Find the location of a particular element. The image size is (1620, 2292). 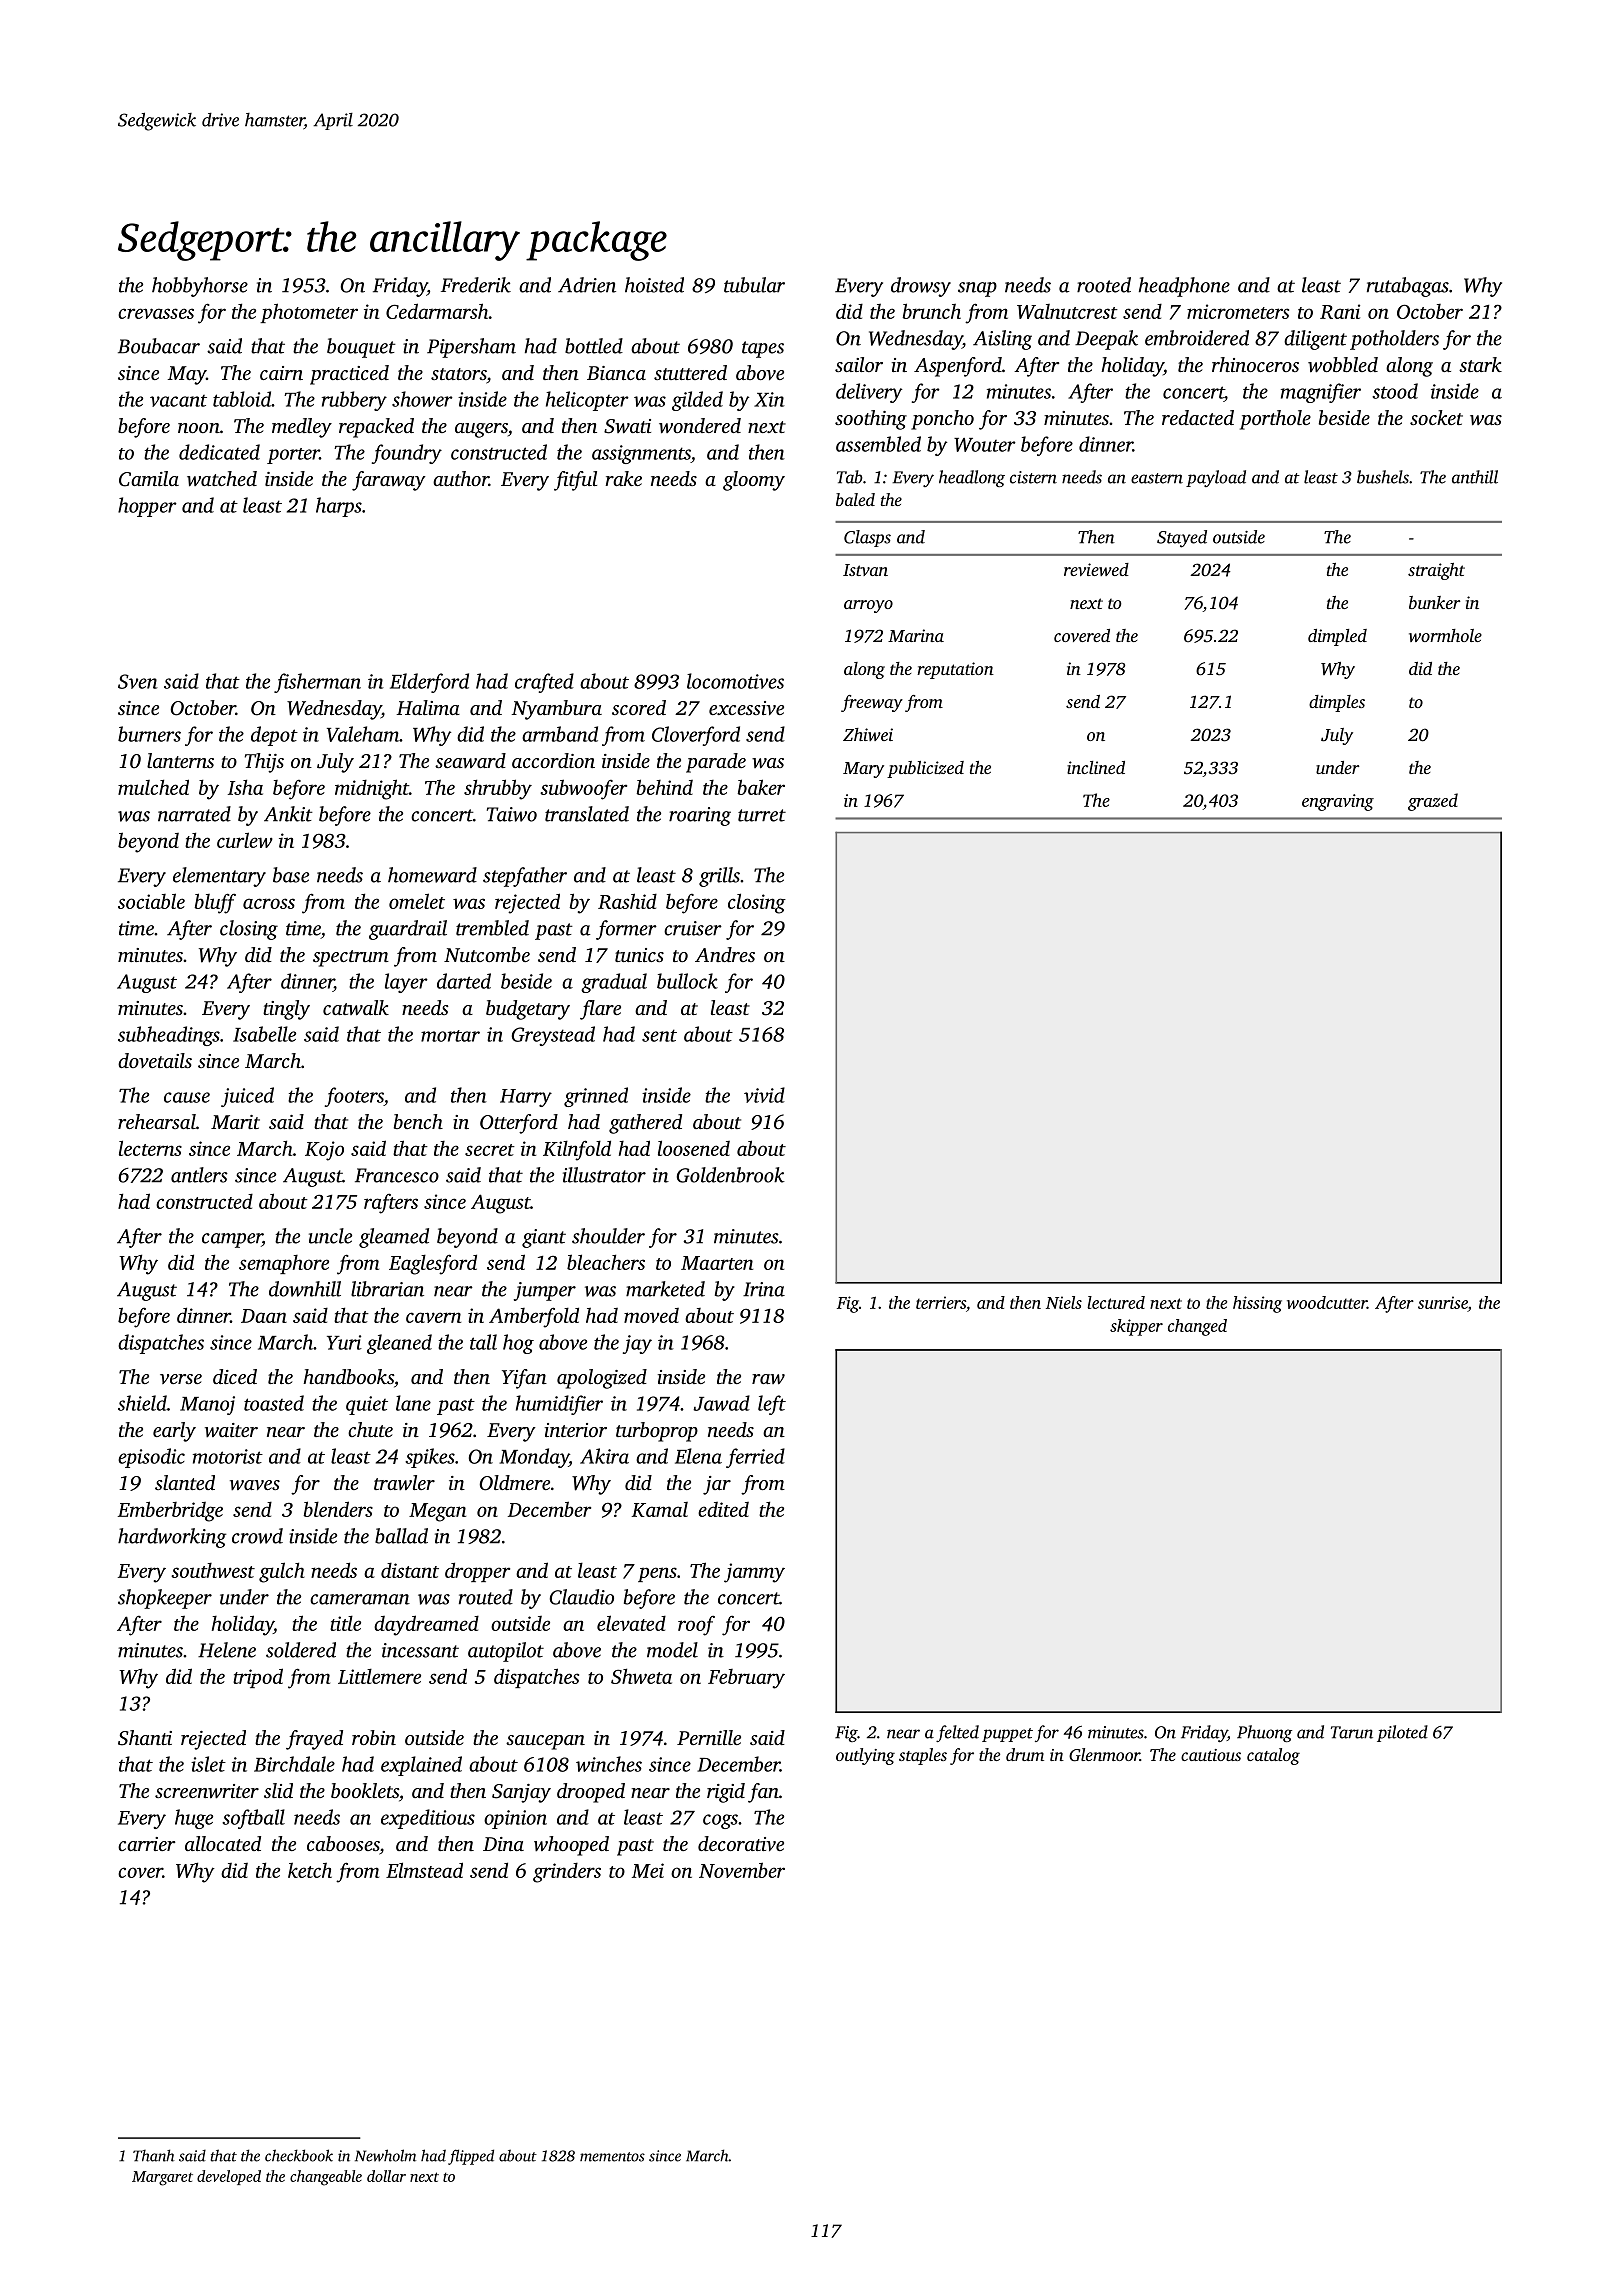

Frederik is located at coordinates (476, 285).
